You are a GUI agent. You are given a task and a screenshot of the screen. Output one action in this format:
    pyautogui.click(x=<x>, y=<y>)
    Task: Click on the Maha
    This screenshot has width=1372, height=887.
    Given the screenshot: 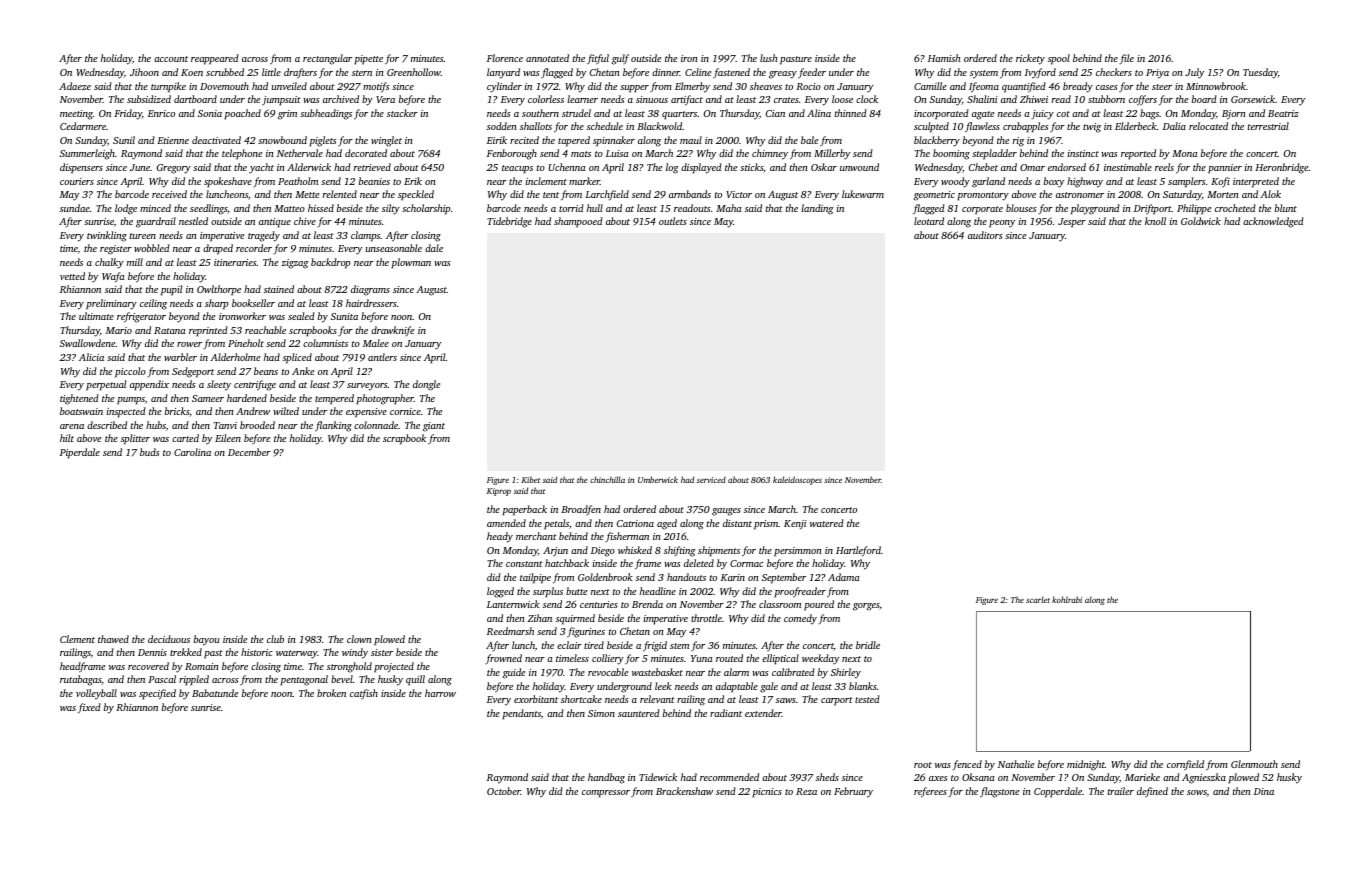 What is the action you would take?
    pyautogui.click(x=729, y=208)
